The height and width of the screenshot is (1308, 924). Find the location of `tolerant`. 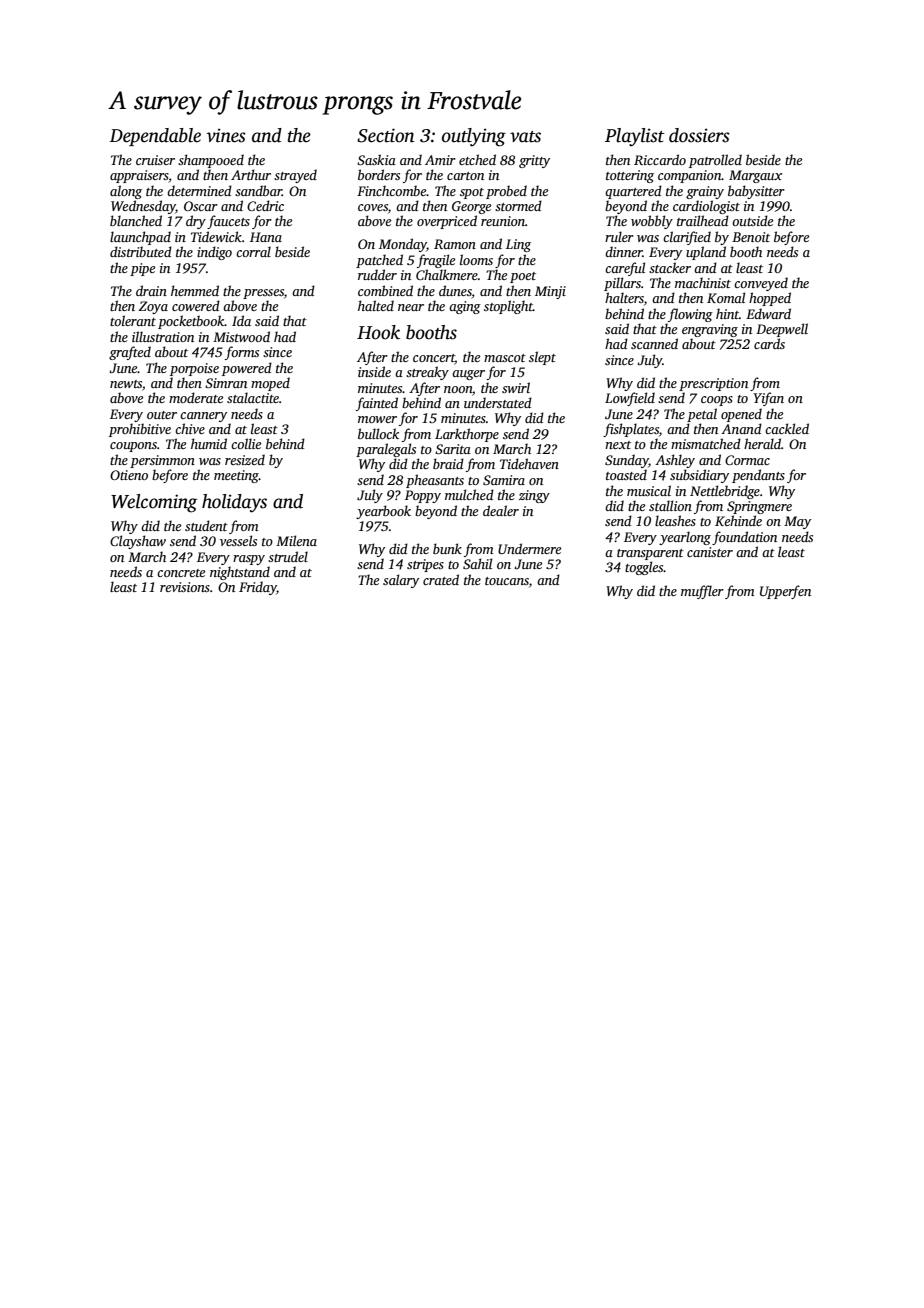

tolerant is located at coordinates (133, 320).
